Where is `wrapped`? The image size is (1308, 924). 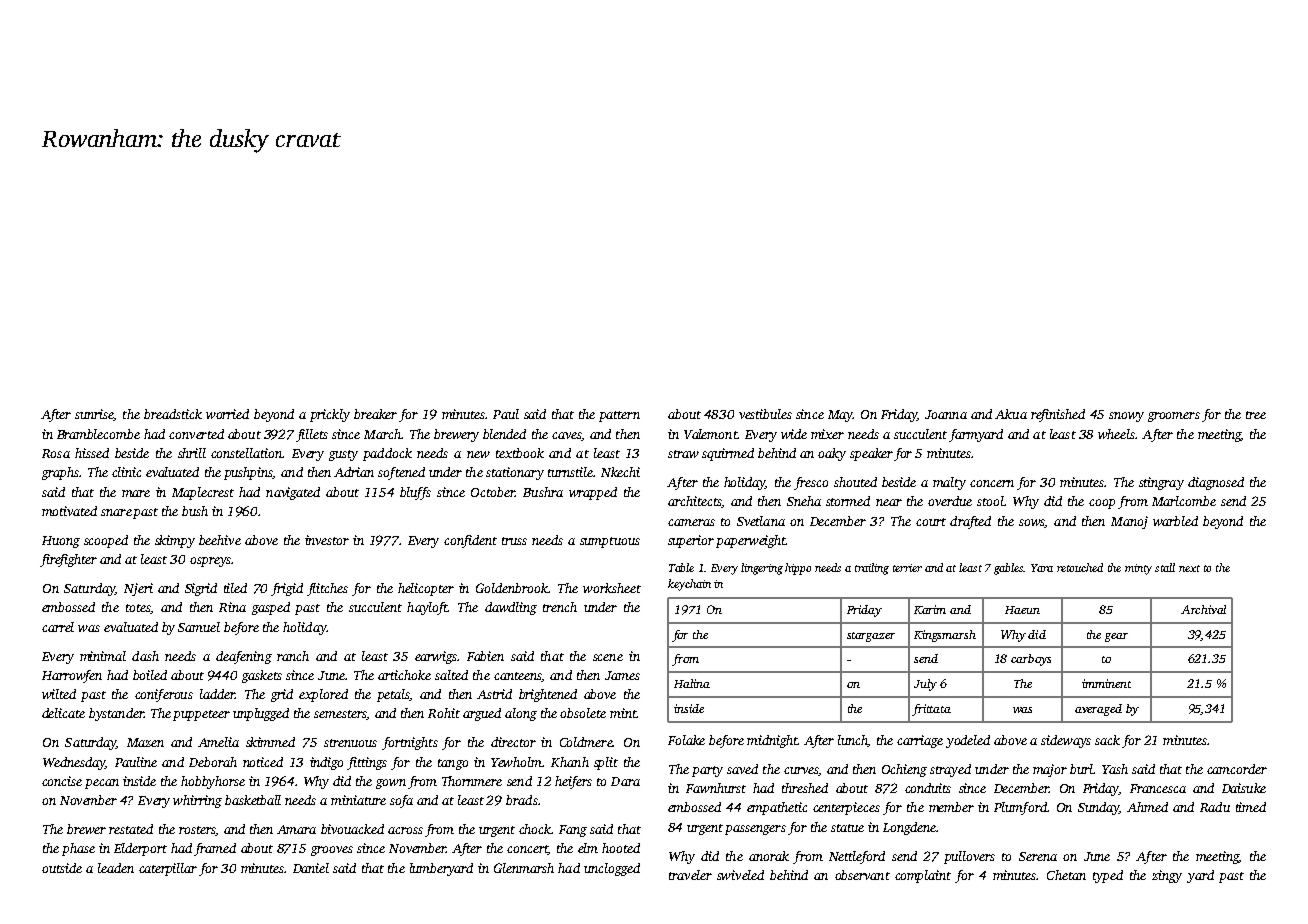 wrapped is located at coordinates (593, 493).
